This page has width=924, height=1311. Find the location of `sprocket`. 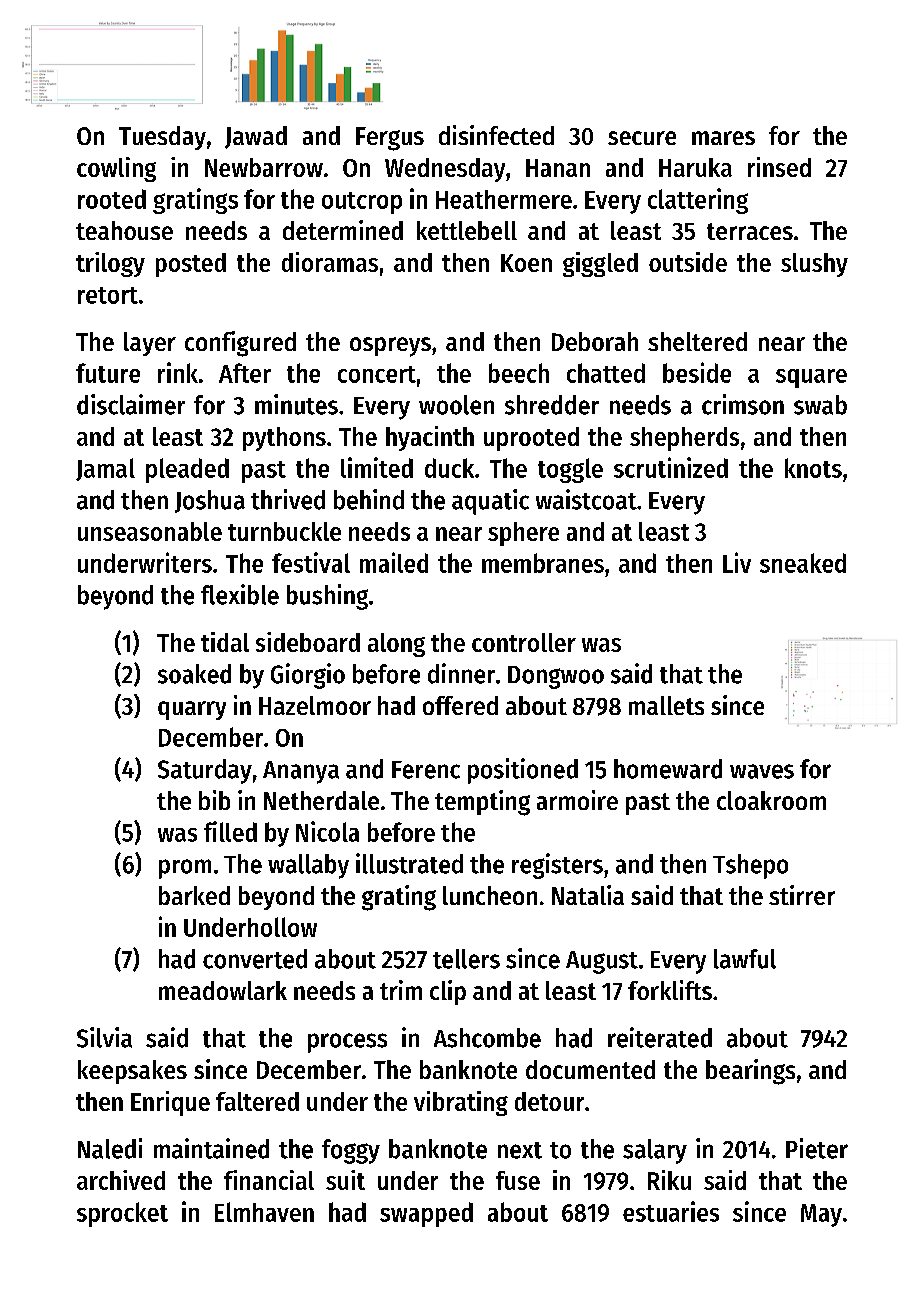

sprocket is located at coordinates (122, 1214).
